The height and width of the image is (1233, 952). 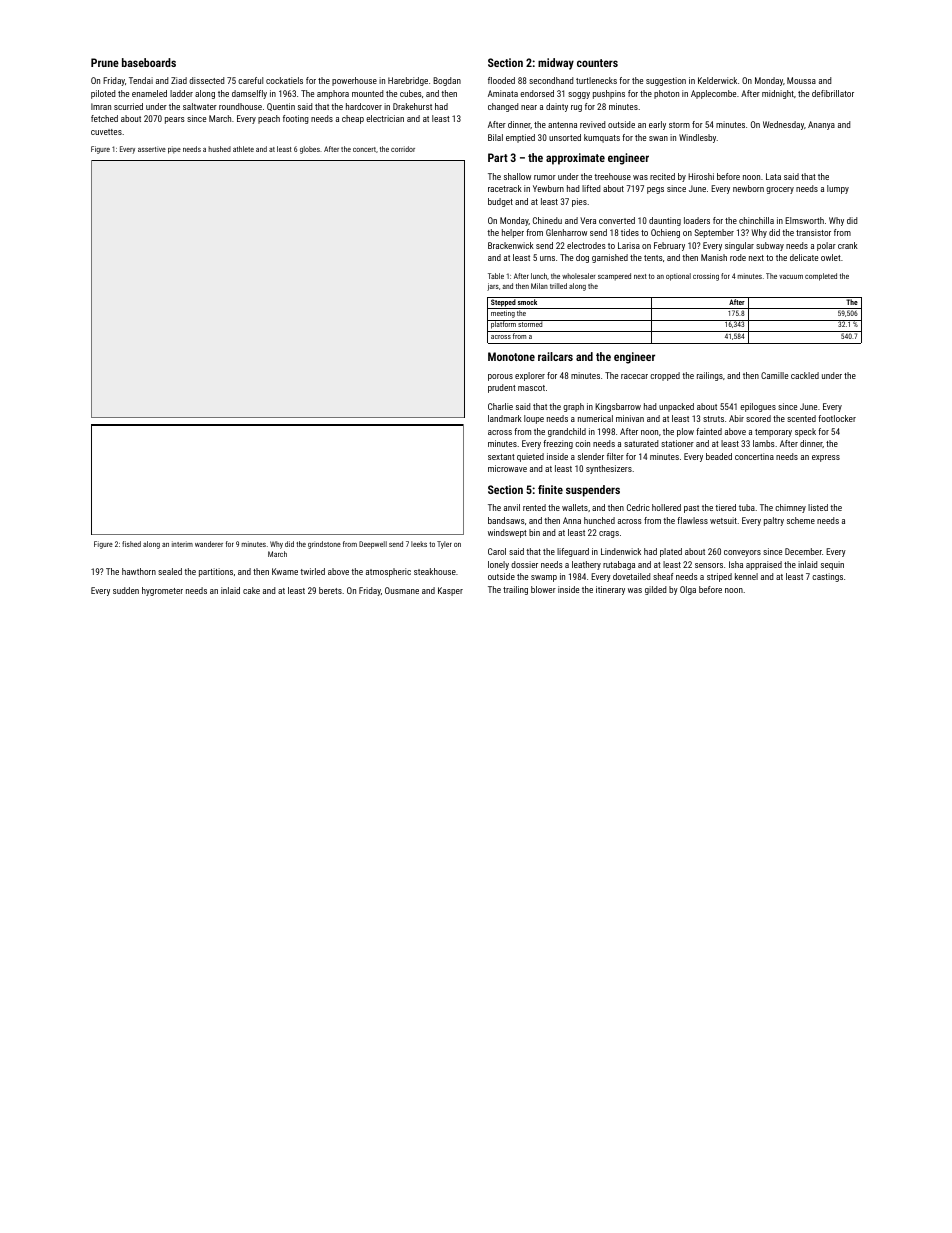 What do you see at coordinates (566, 232) in the image?
I see `Glenharrow` at bounding box center [566, 232].
